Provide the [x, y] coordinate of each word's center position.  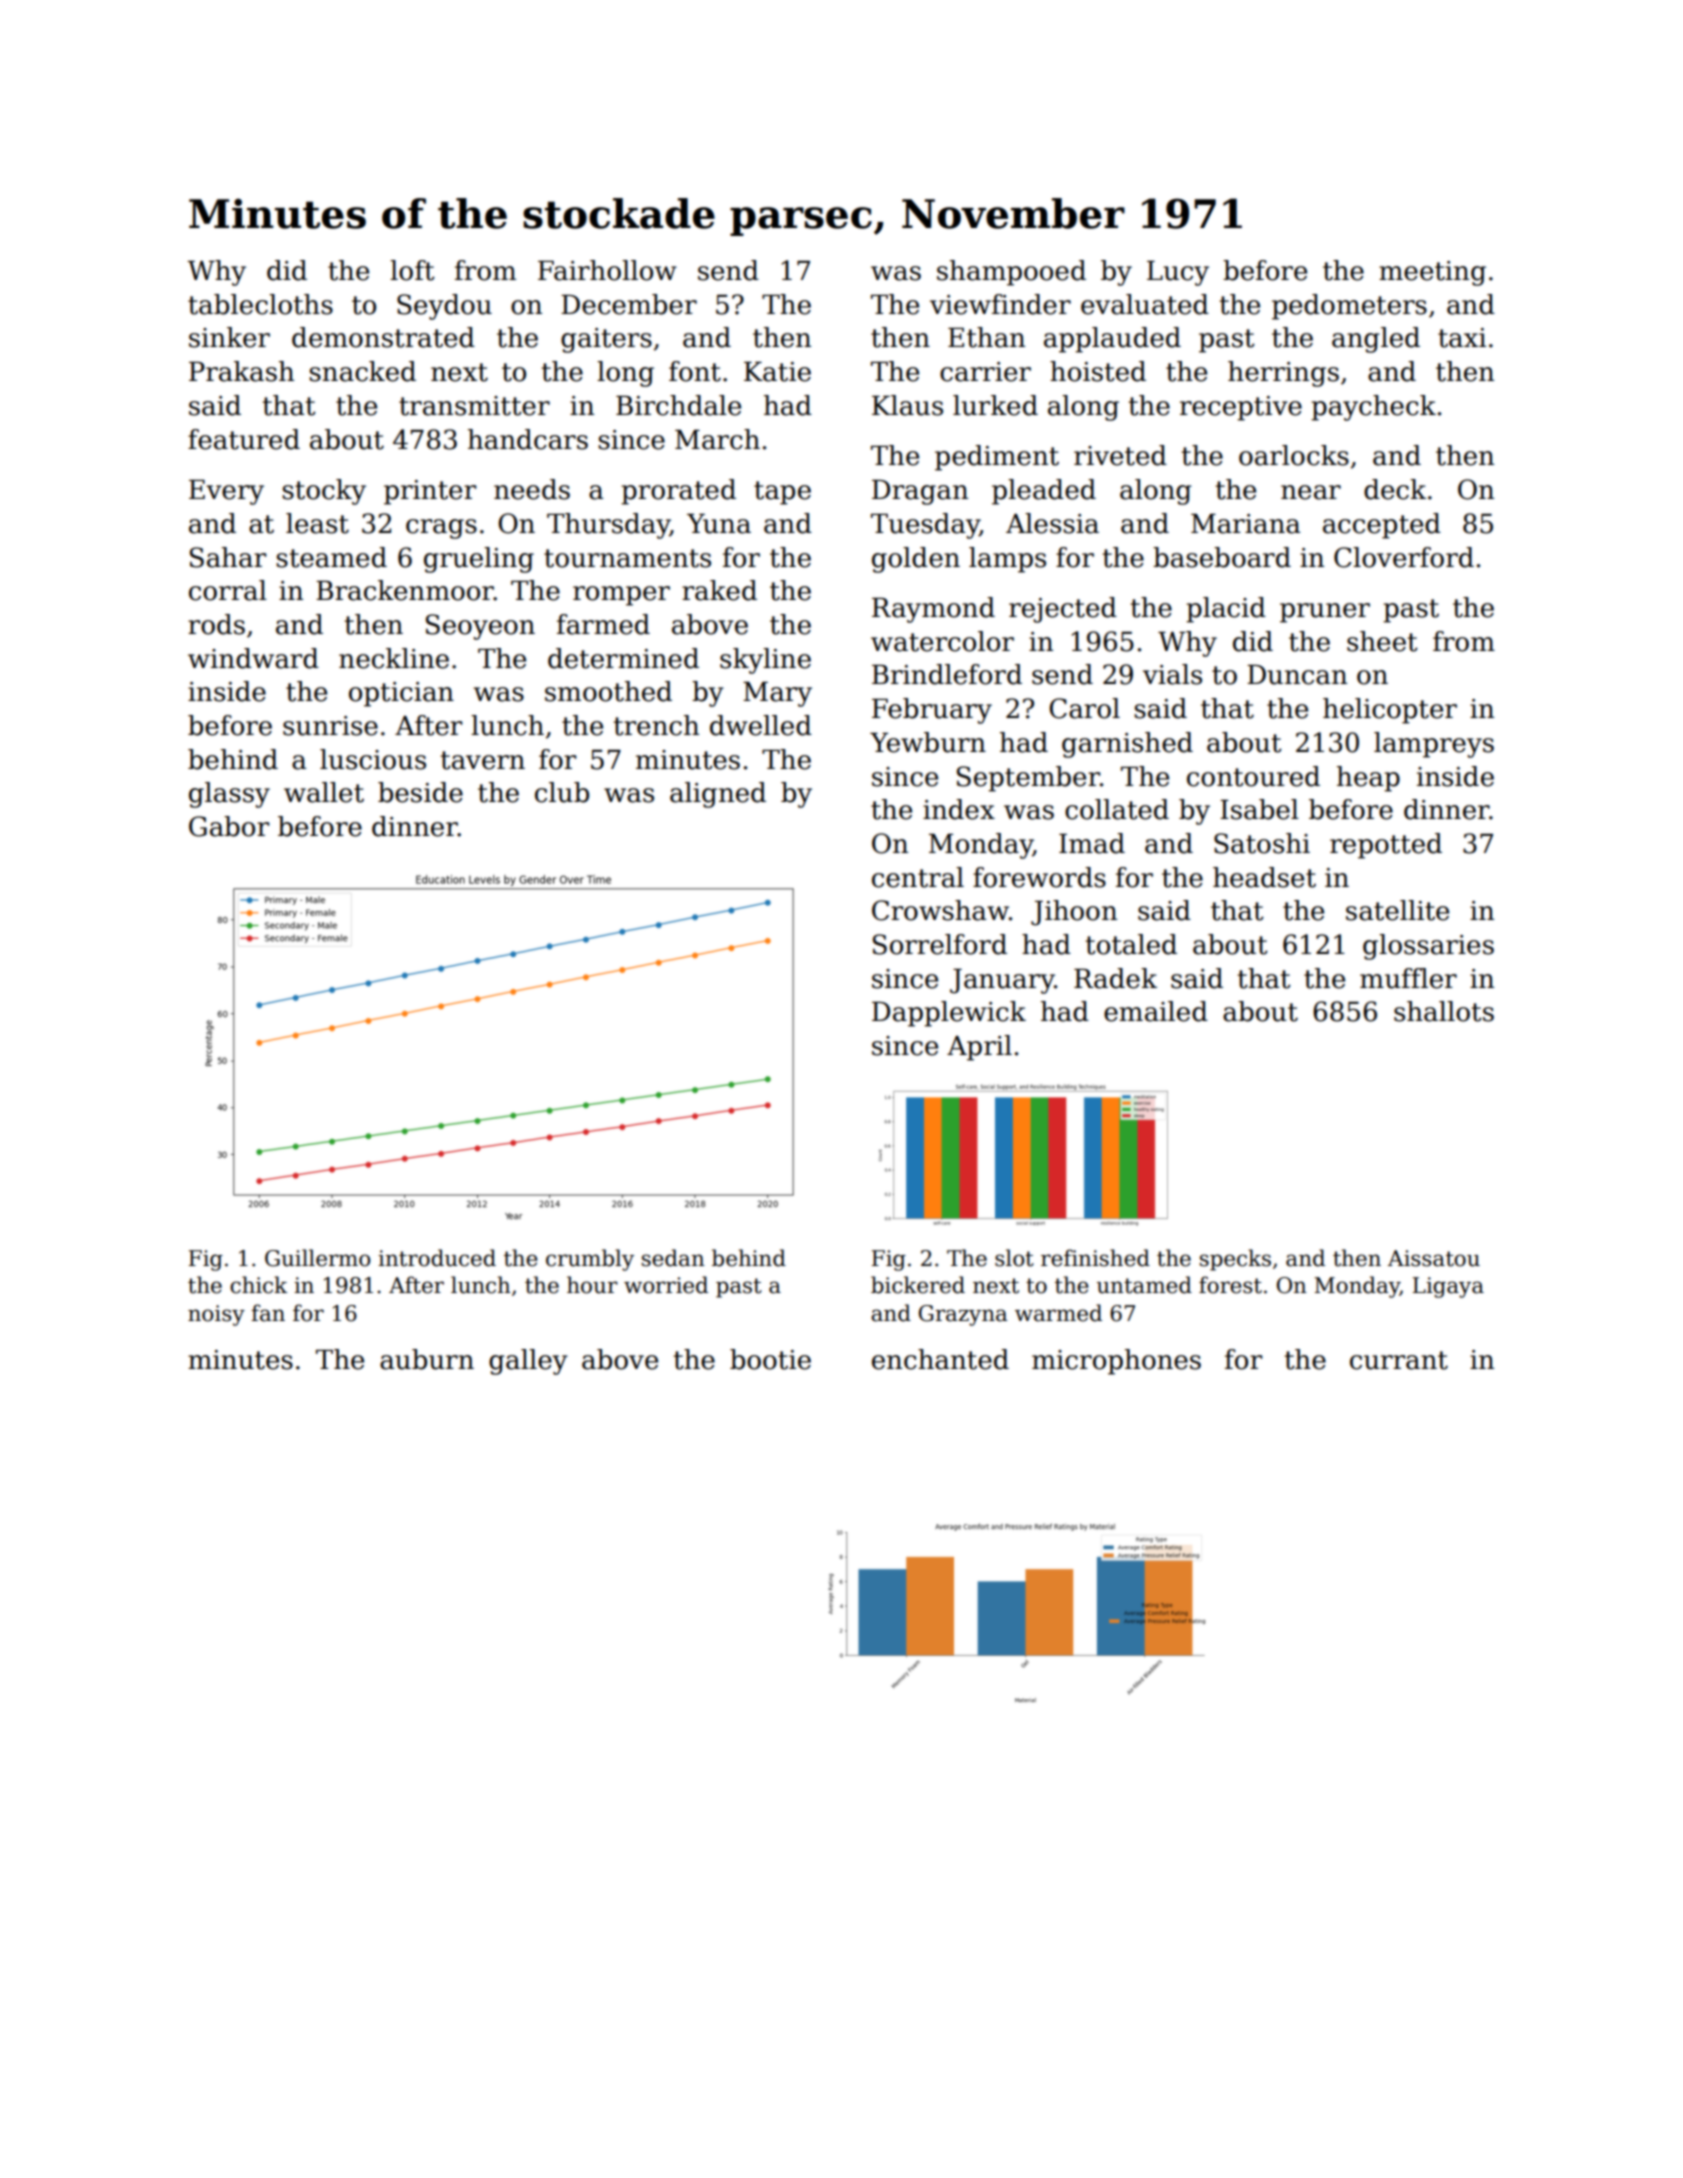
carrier [985, 372]
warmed [1058, 1313]
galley [528, 1362]
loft [412, 270]
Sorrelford [940, 944]
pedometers [1349, 307]
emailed [1156, 1011]
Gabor [229, 826]
